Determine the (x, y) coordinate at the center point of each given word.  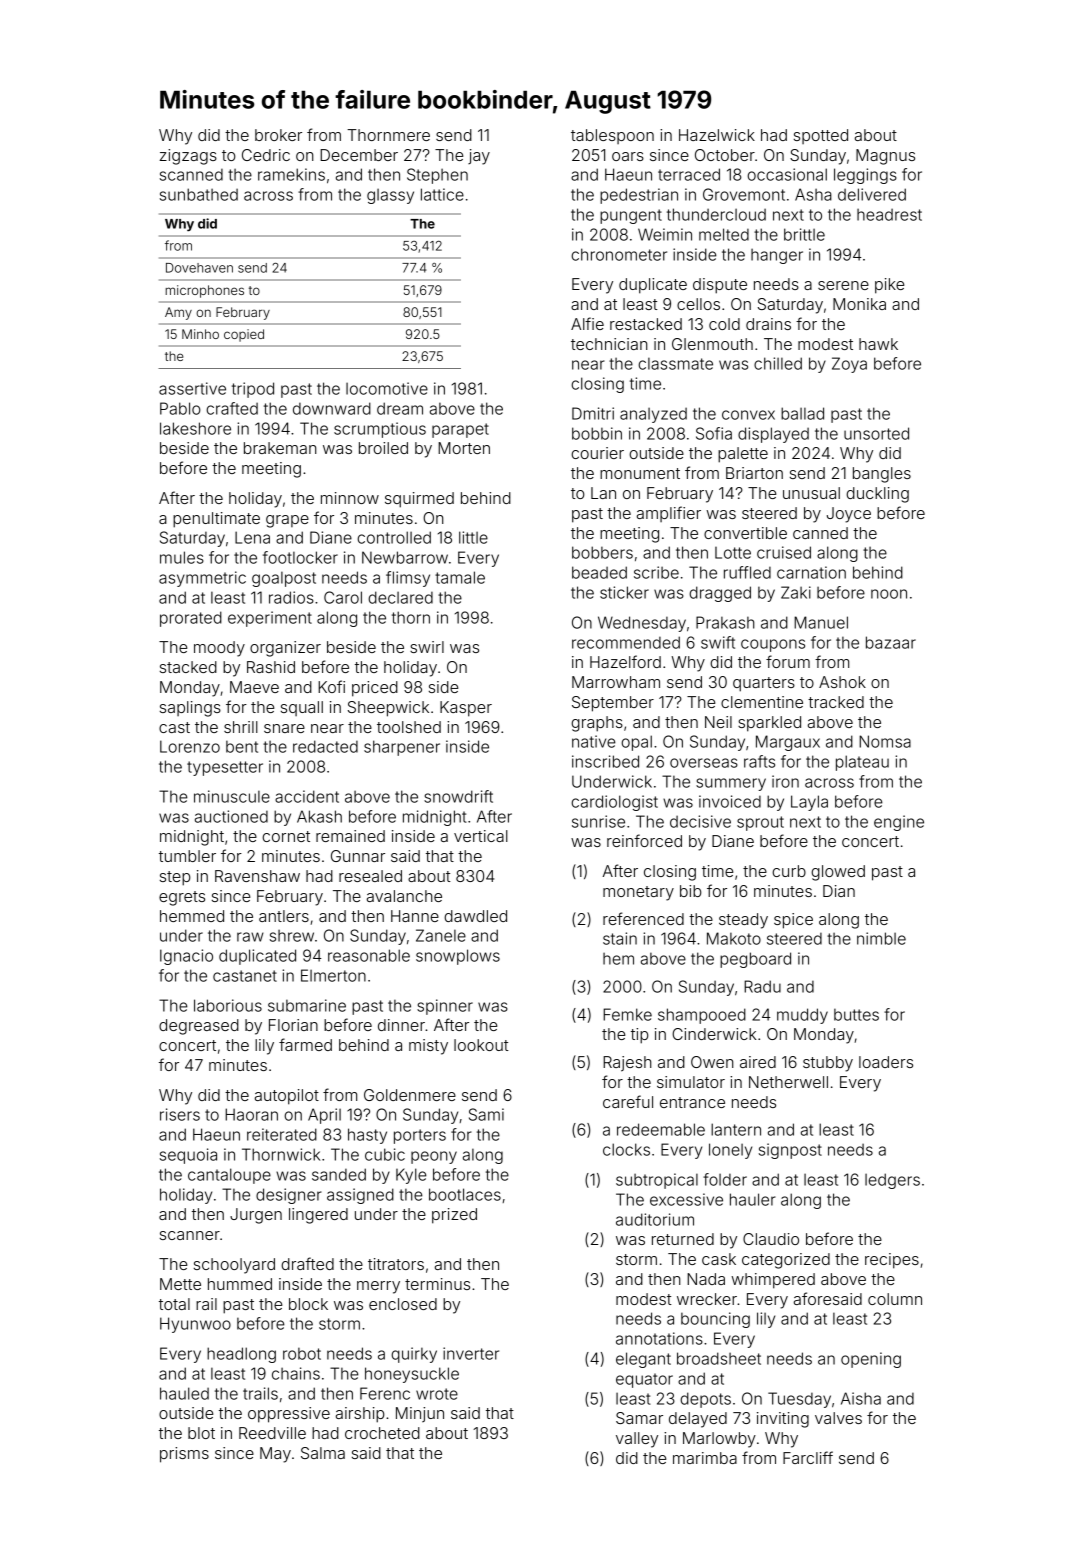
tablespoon (612, 136)
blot (201, 1433)
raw (250, 937)
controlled (394, 537)
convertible (745, 533)
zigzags (188, 157)
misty (428, 1047)
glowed (838, 873)
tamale (460, 577)
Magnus (885, 157)
